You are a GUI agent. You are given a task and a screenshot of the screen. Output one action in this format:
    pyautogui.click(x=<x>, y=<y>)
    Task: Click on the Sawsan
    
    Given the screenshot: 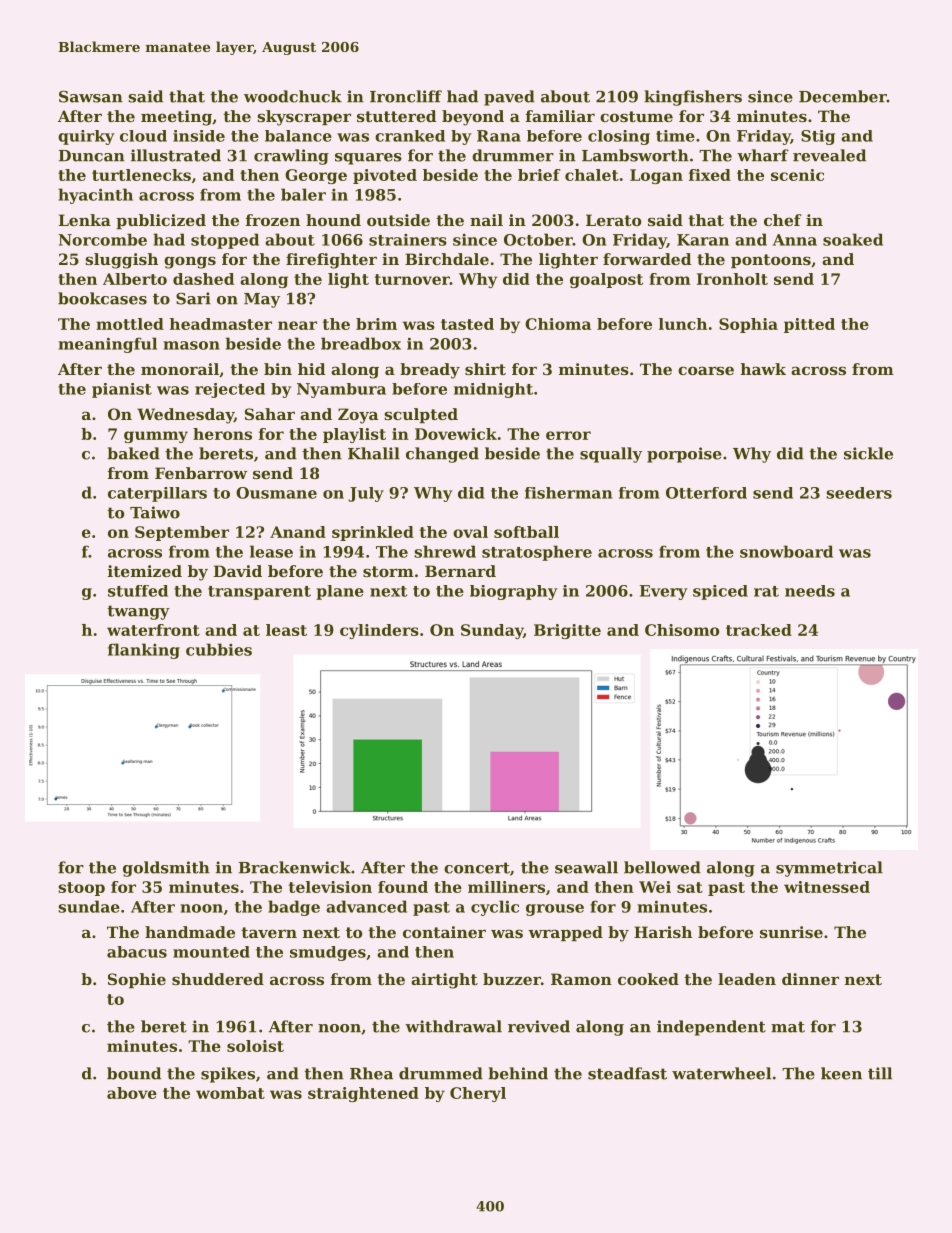 What is the action you would take?
    pyautogui.click(x=91, y=96)
